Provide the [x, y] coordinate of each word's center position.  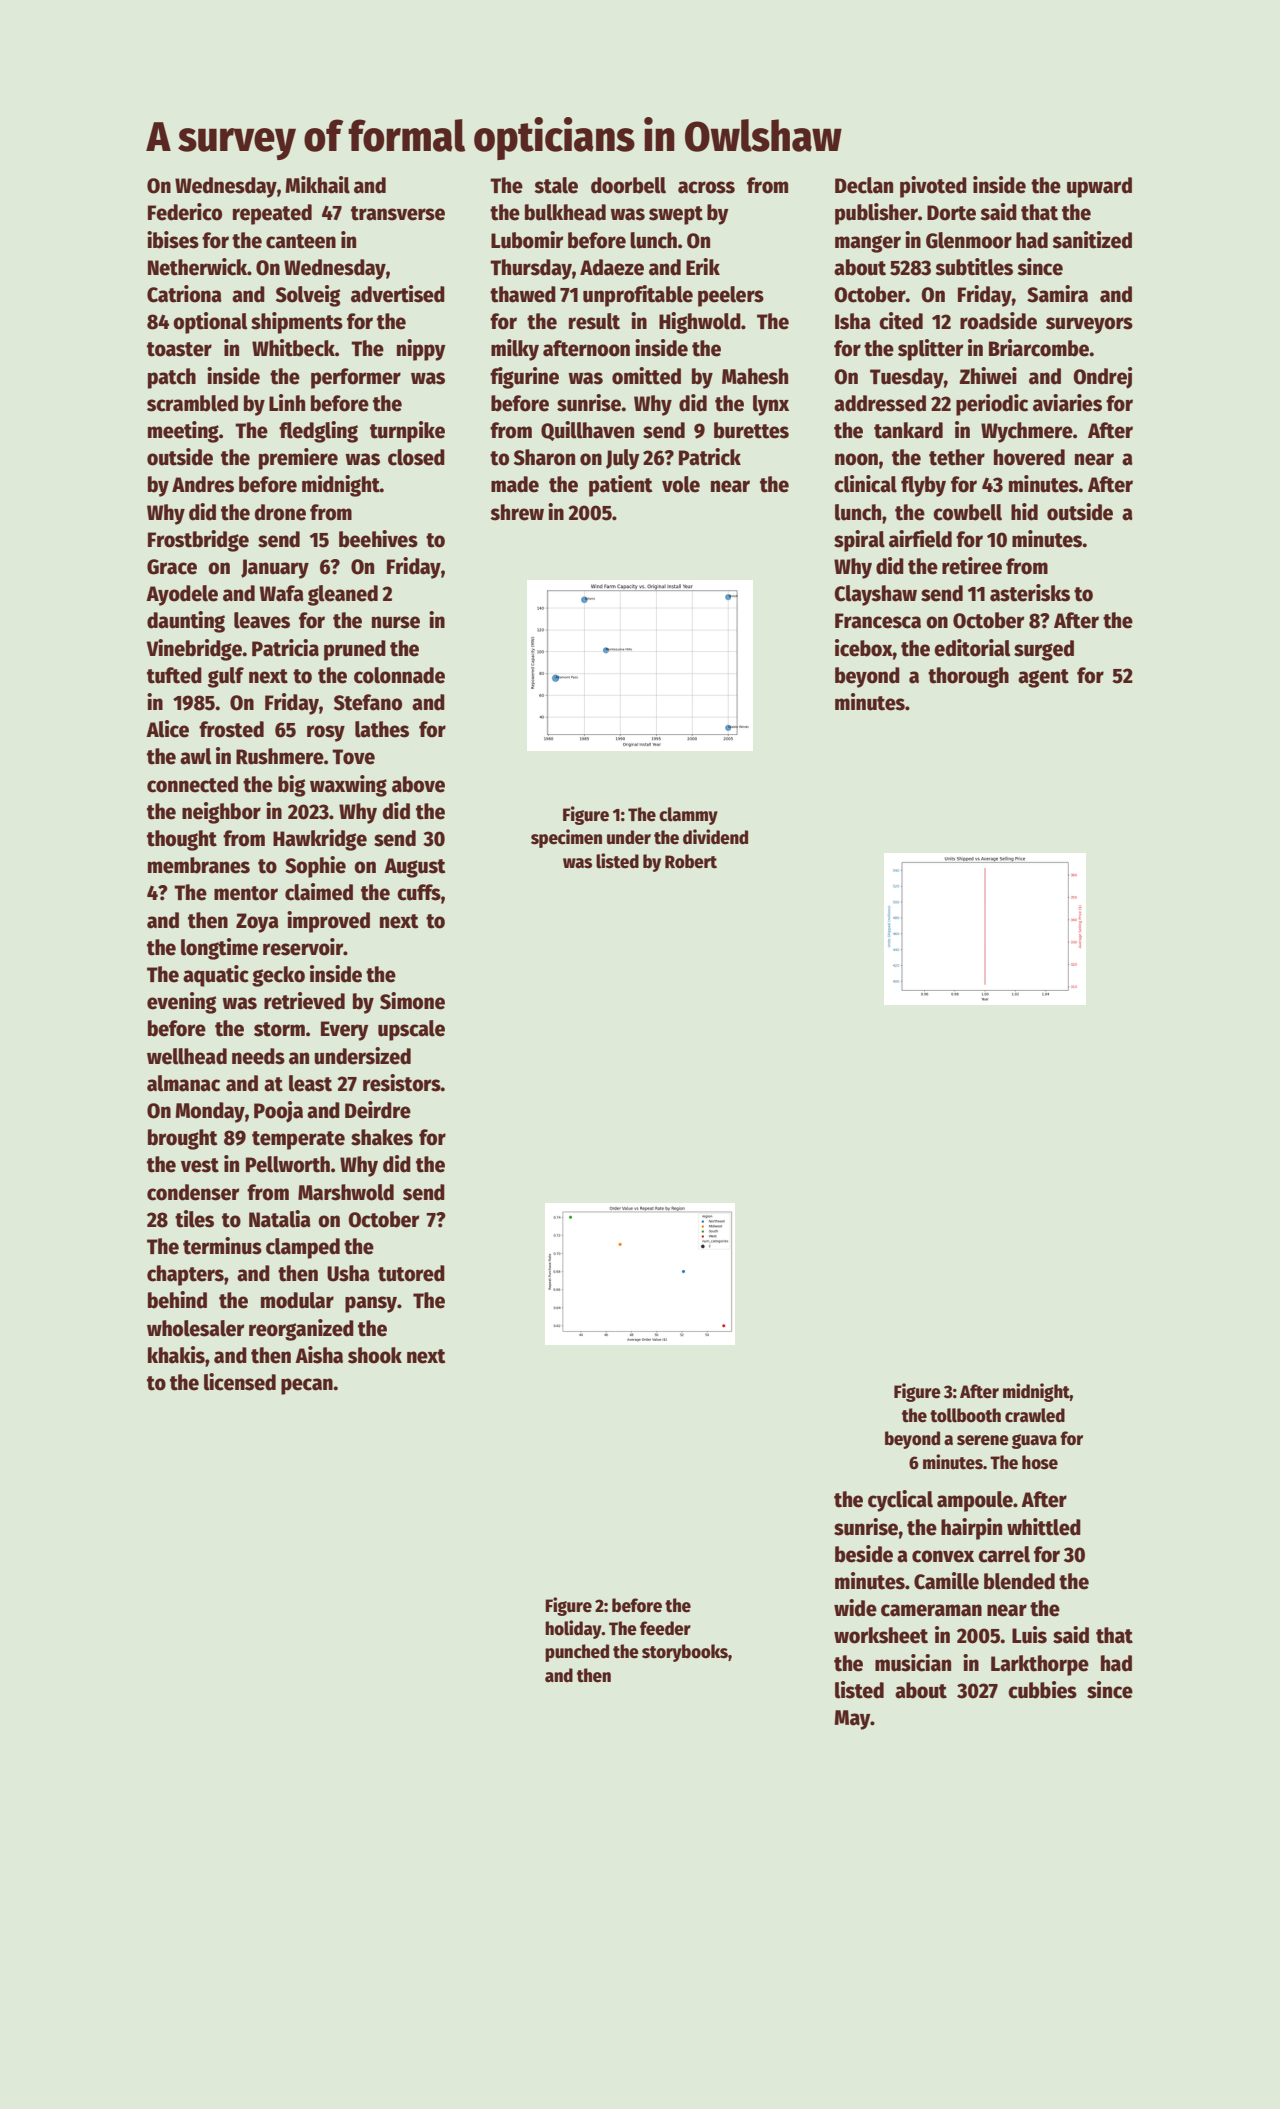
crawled [1035, 1415]
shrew [517, 512]
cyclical [900, 1501]
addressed [880, 403]
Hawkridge [320, 840]
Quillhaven [587, 431]
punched [577, 1653]
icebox [864, 648]
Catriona [184, 294]
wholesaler [195, 1328]
